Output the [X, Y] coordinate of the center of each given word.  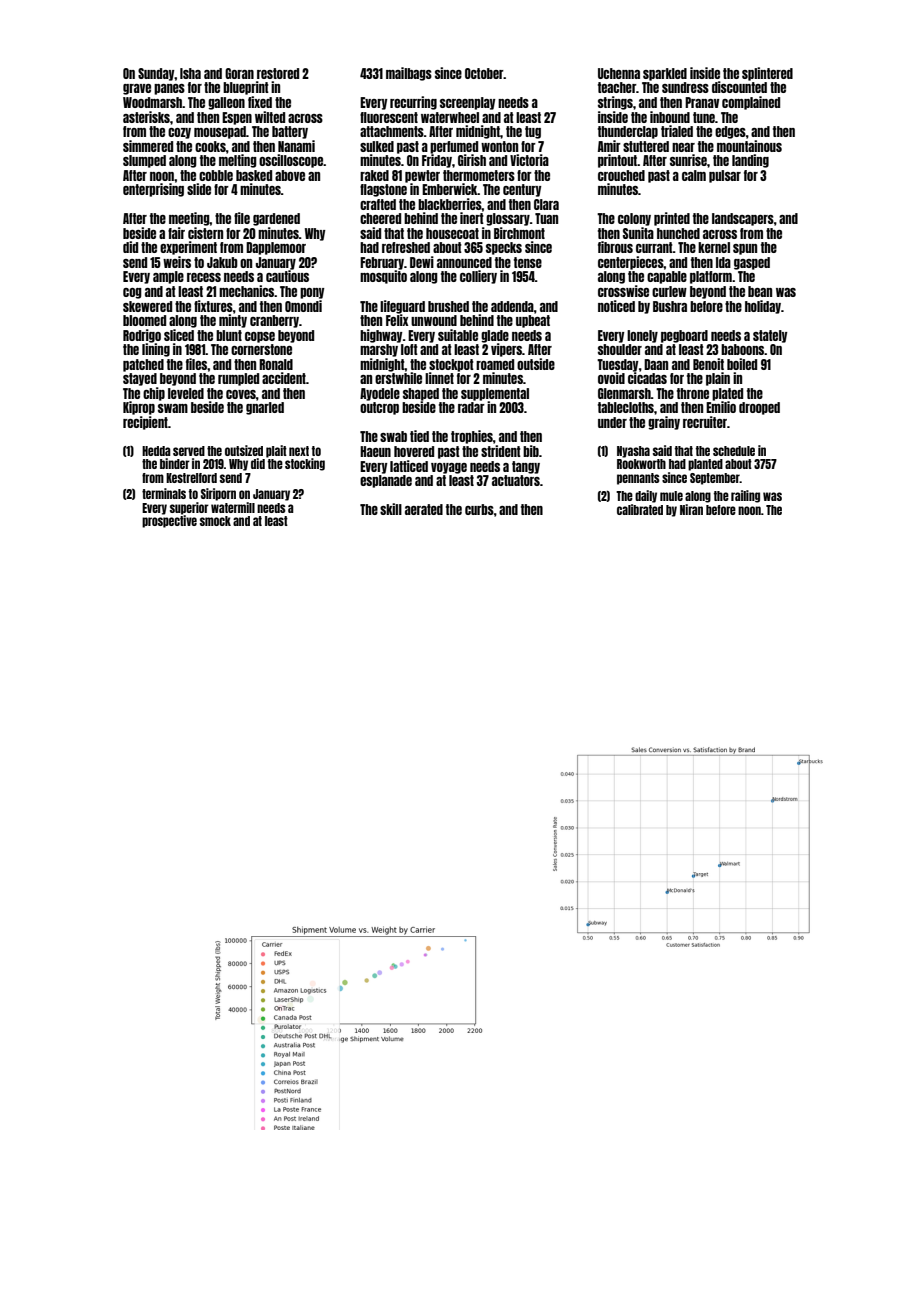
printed [672, 219]
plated [727, 394]
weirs [177, 262]
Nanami [296, 146]
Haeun [375, 451]
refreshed [406, 247]
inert [472, 218]
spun [745, 249]
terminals [164, 493]
